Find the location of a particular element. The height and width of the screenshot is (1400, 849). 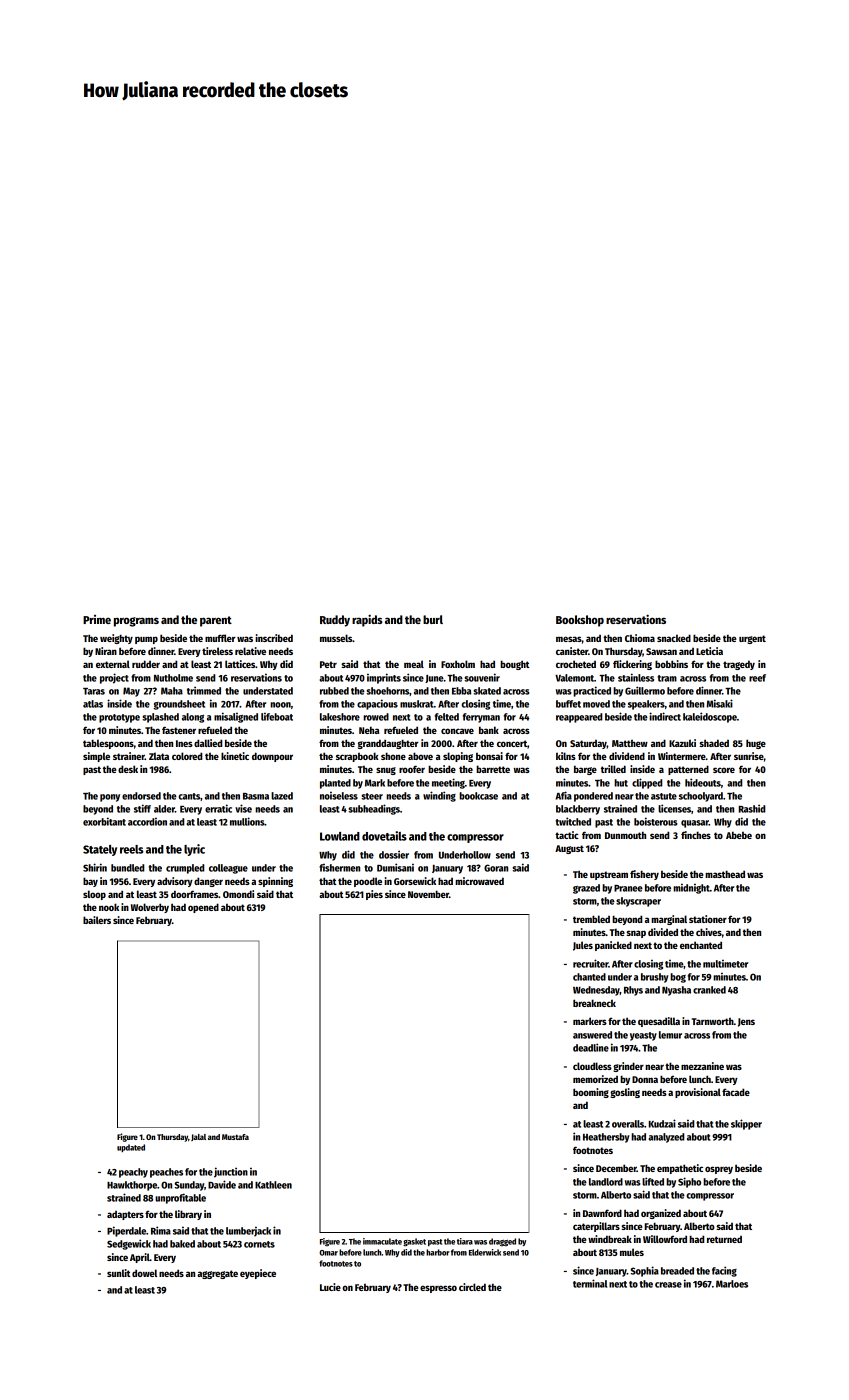

November is located at coordinates (428, 894).
